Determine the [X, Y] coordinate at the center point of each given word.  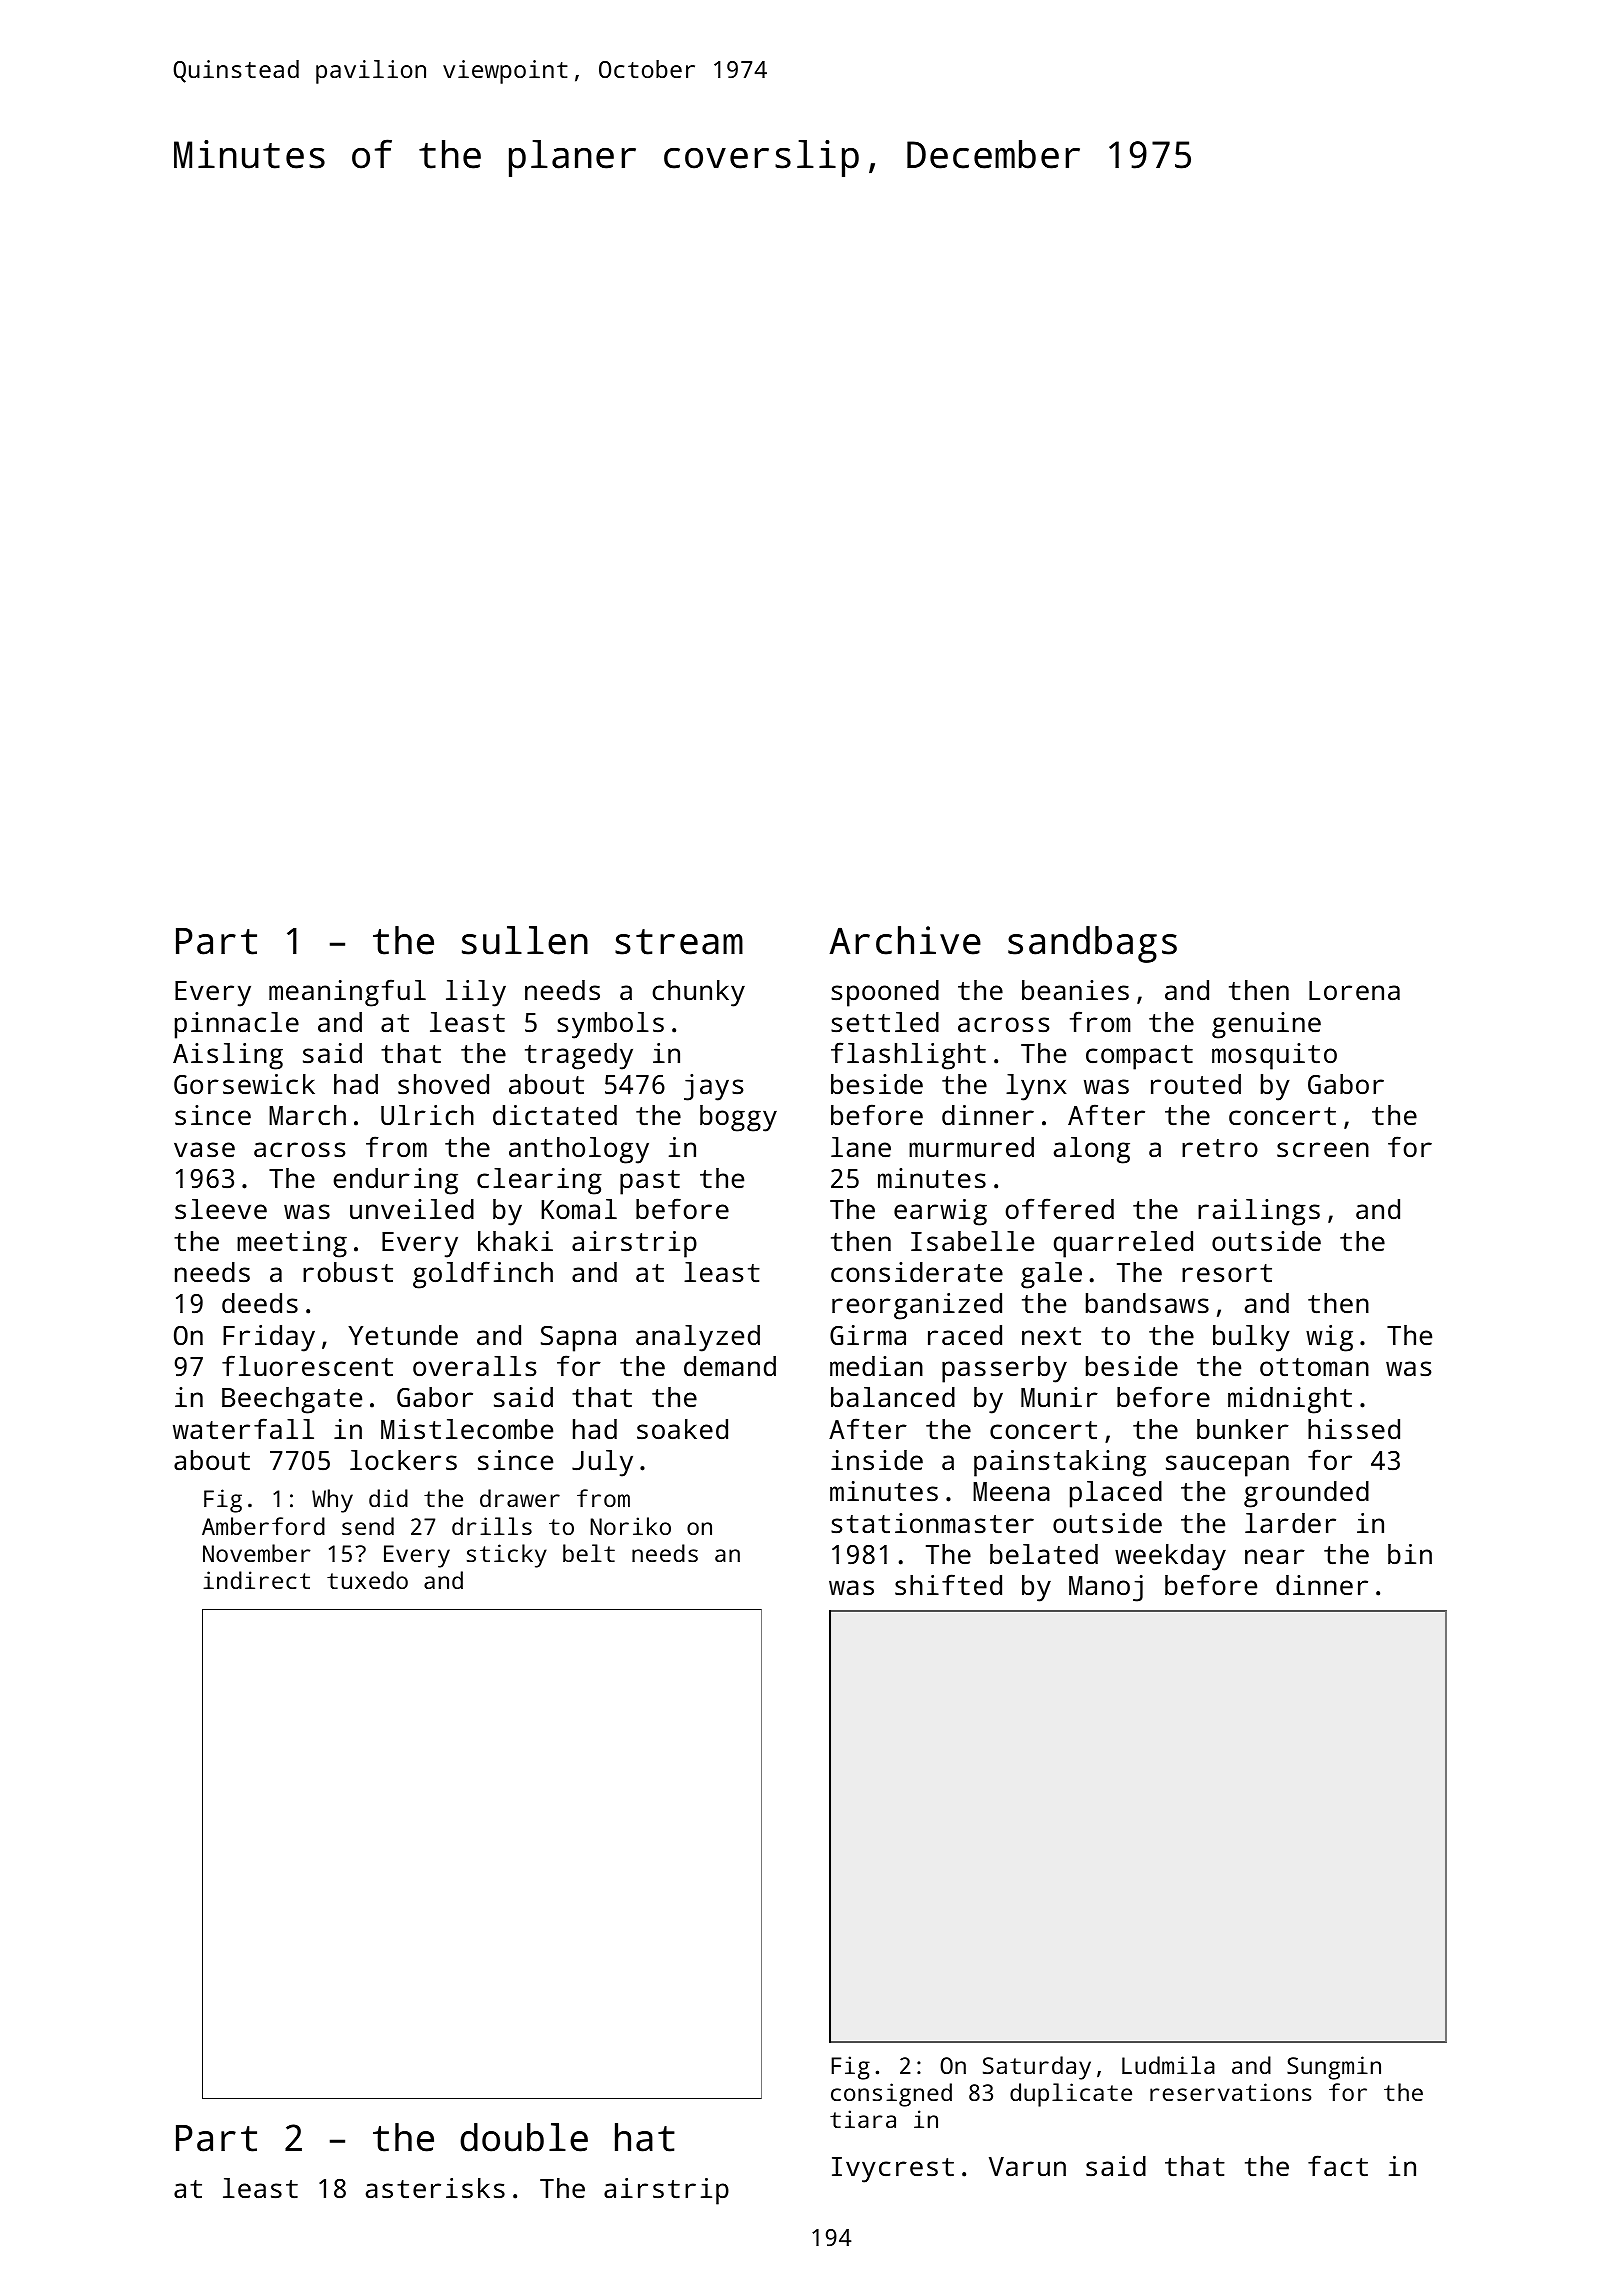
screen [1323, 1150]
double [524, 2137]
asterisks [435, 2188]
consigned [891, 2095]
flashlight [908, 1056]
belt [589, 1553]
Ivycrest [893, 2170]
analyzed [698, 1338]
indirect [256, 1580]
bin [1410, 1554]
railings [1259, 1212]
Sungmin [1334, 2068]
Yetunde [403, 1335]
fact [1338, 2166]
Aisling [228, 1056]
